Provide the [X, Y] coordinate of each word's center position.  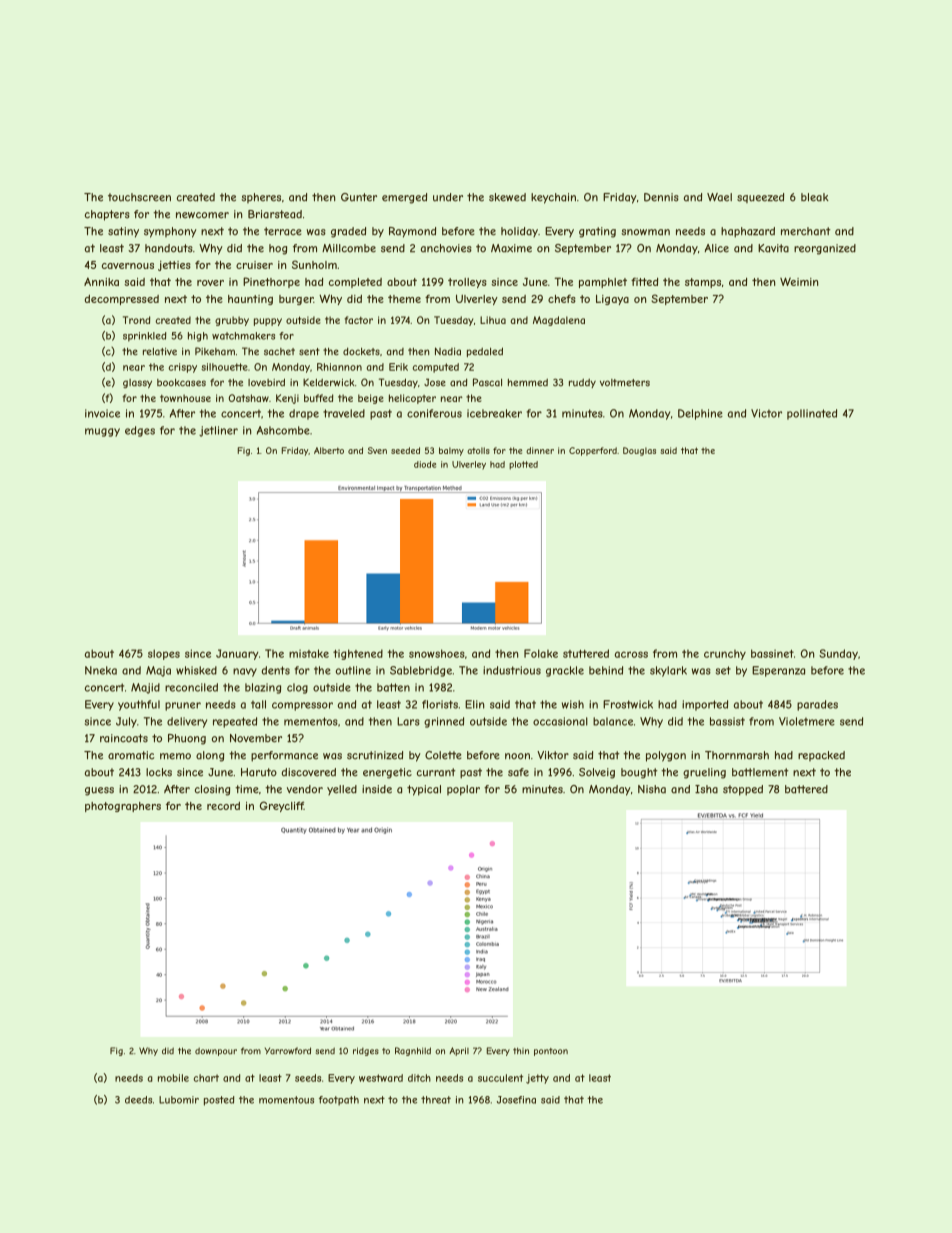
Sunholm [314, 264]
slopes [164, 654]
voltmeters [625, 383]
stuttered [586, 653]
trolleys [467, 283]
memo [175, 756]
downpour [216, 1051]
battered [806, 789]
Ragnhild [413, 1051]
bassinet [772, 653]
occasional [560, 721]
